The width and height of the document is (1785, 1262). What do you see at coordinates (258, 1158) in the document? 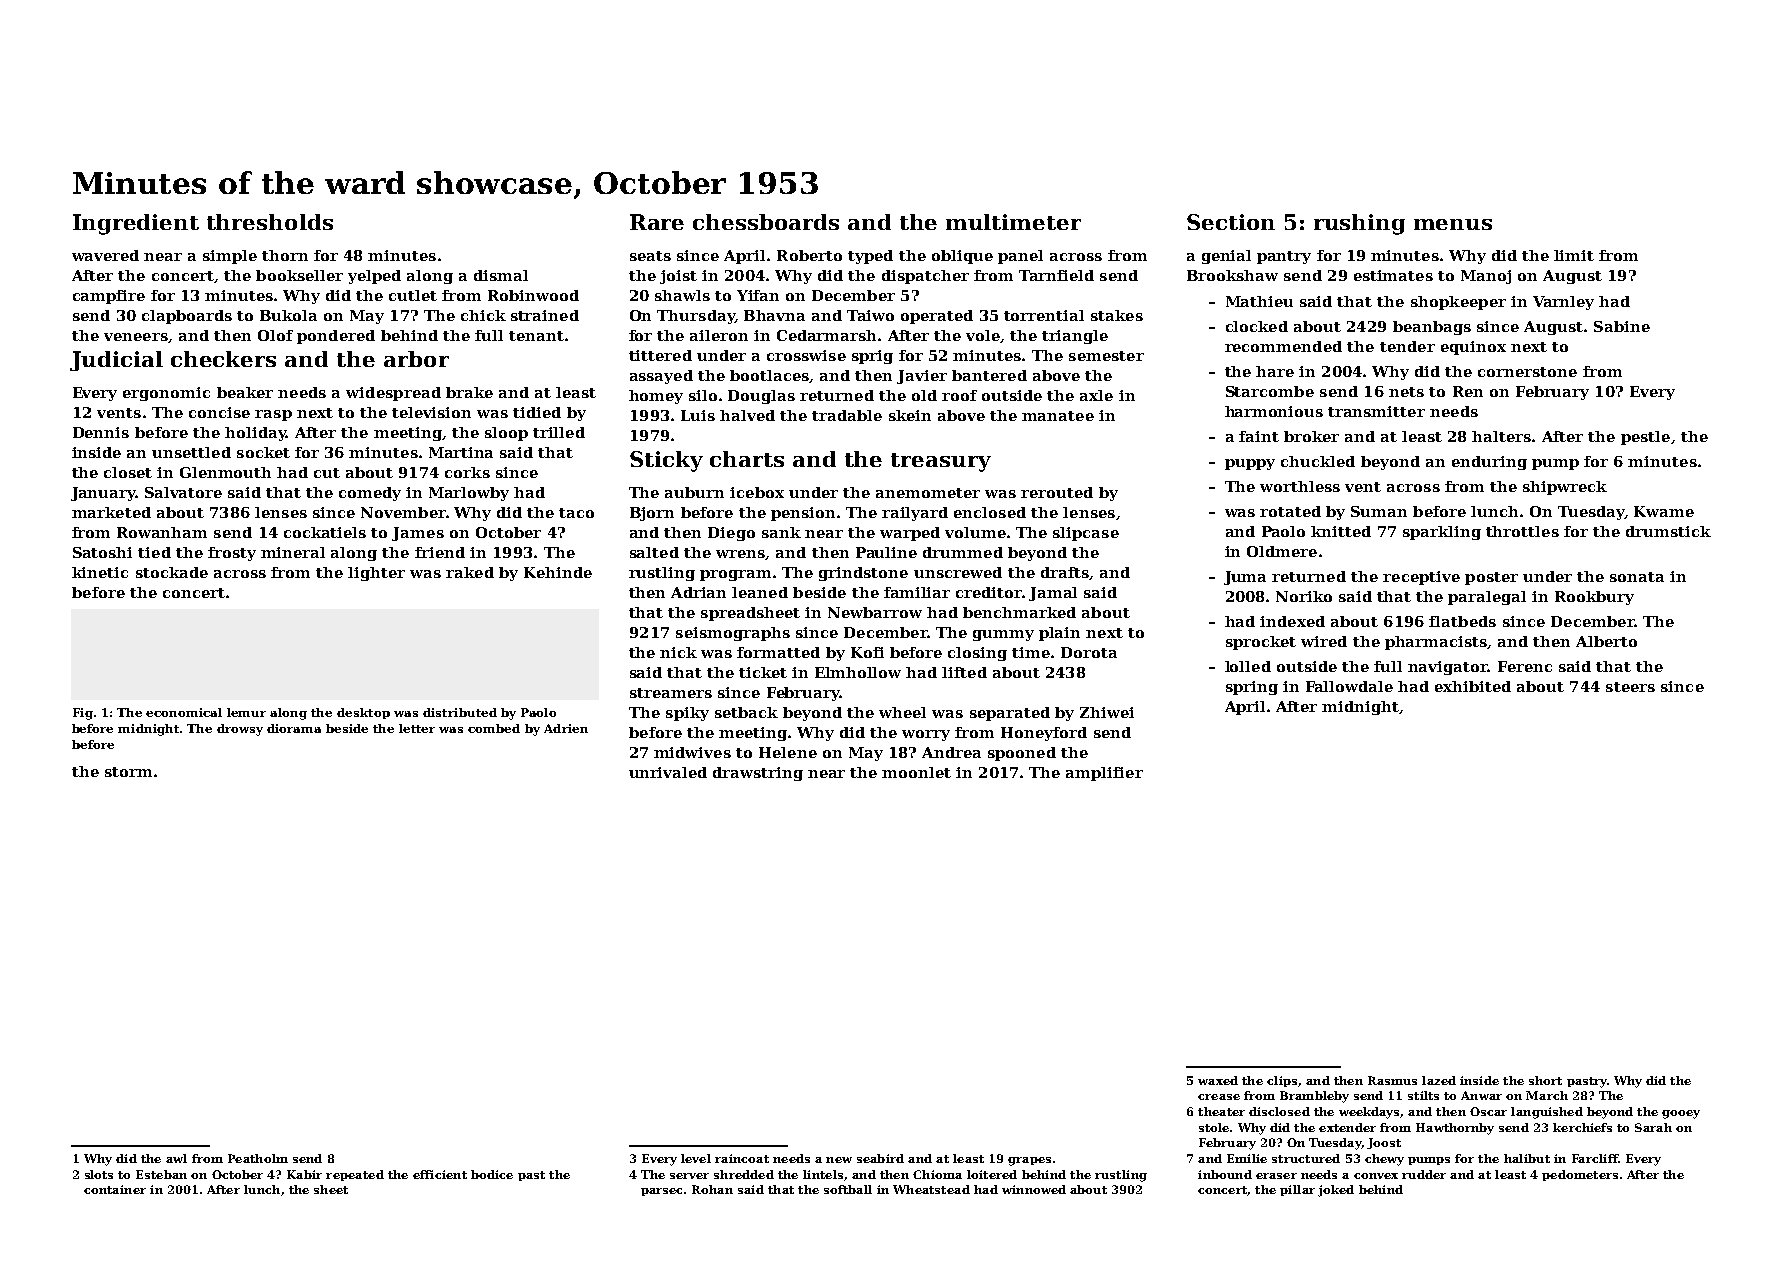
I see `Peatholm` at bounding box center [258, 1158].
